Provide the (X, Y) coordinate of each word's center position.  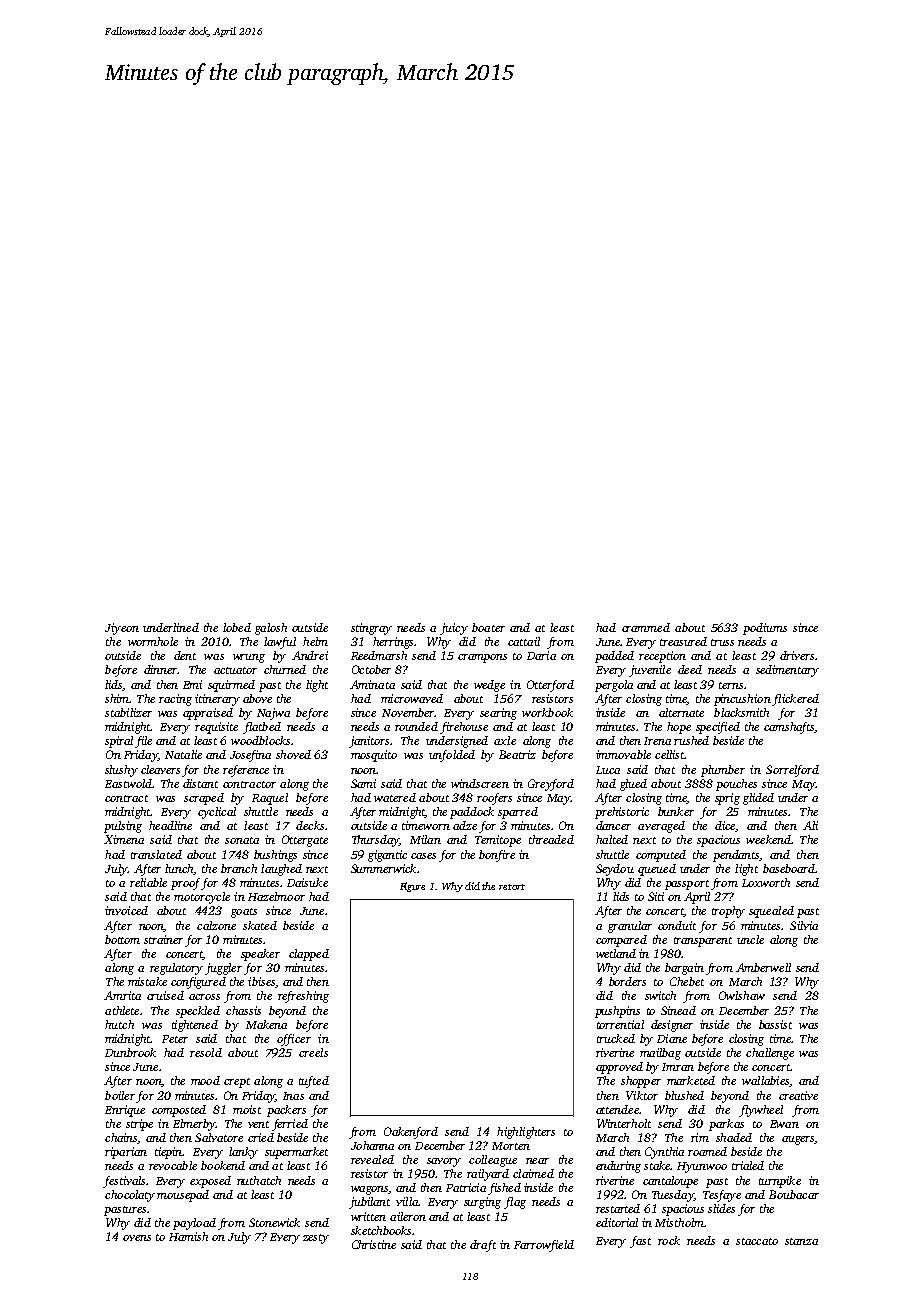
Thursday (375, 841)
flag (515, 1203)
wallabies (765, 1080)
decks (310, 825)
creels (313, 1052)
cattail (524, 641)
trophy (728, 912)
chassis (243, 1010)
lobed (237, 627)
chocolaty (130, 1196)
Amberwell (763, 967)
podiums (765, 629)
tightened (195, 1026)
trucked (616, 1038)
